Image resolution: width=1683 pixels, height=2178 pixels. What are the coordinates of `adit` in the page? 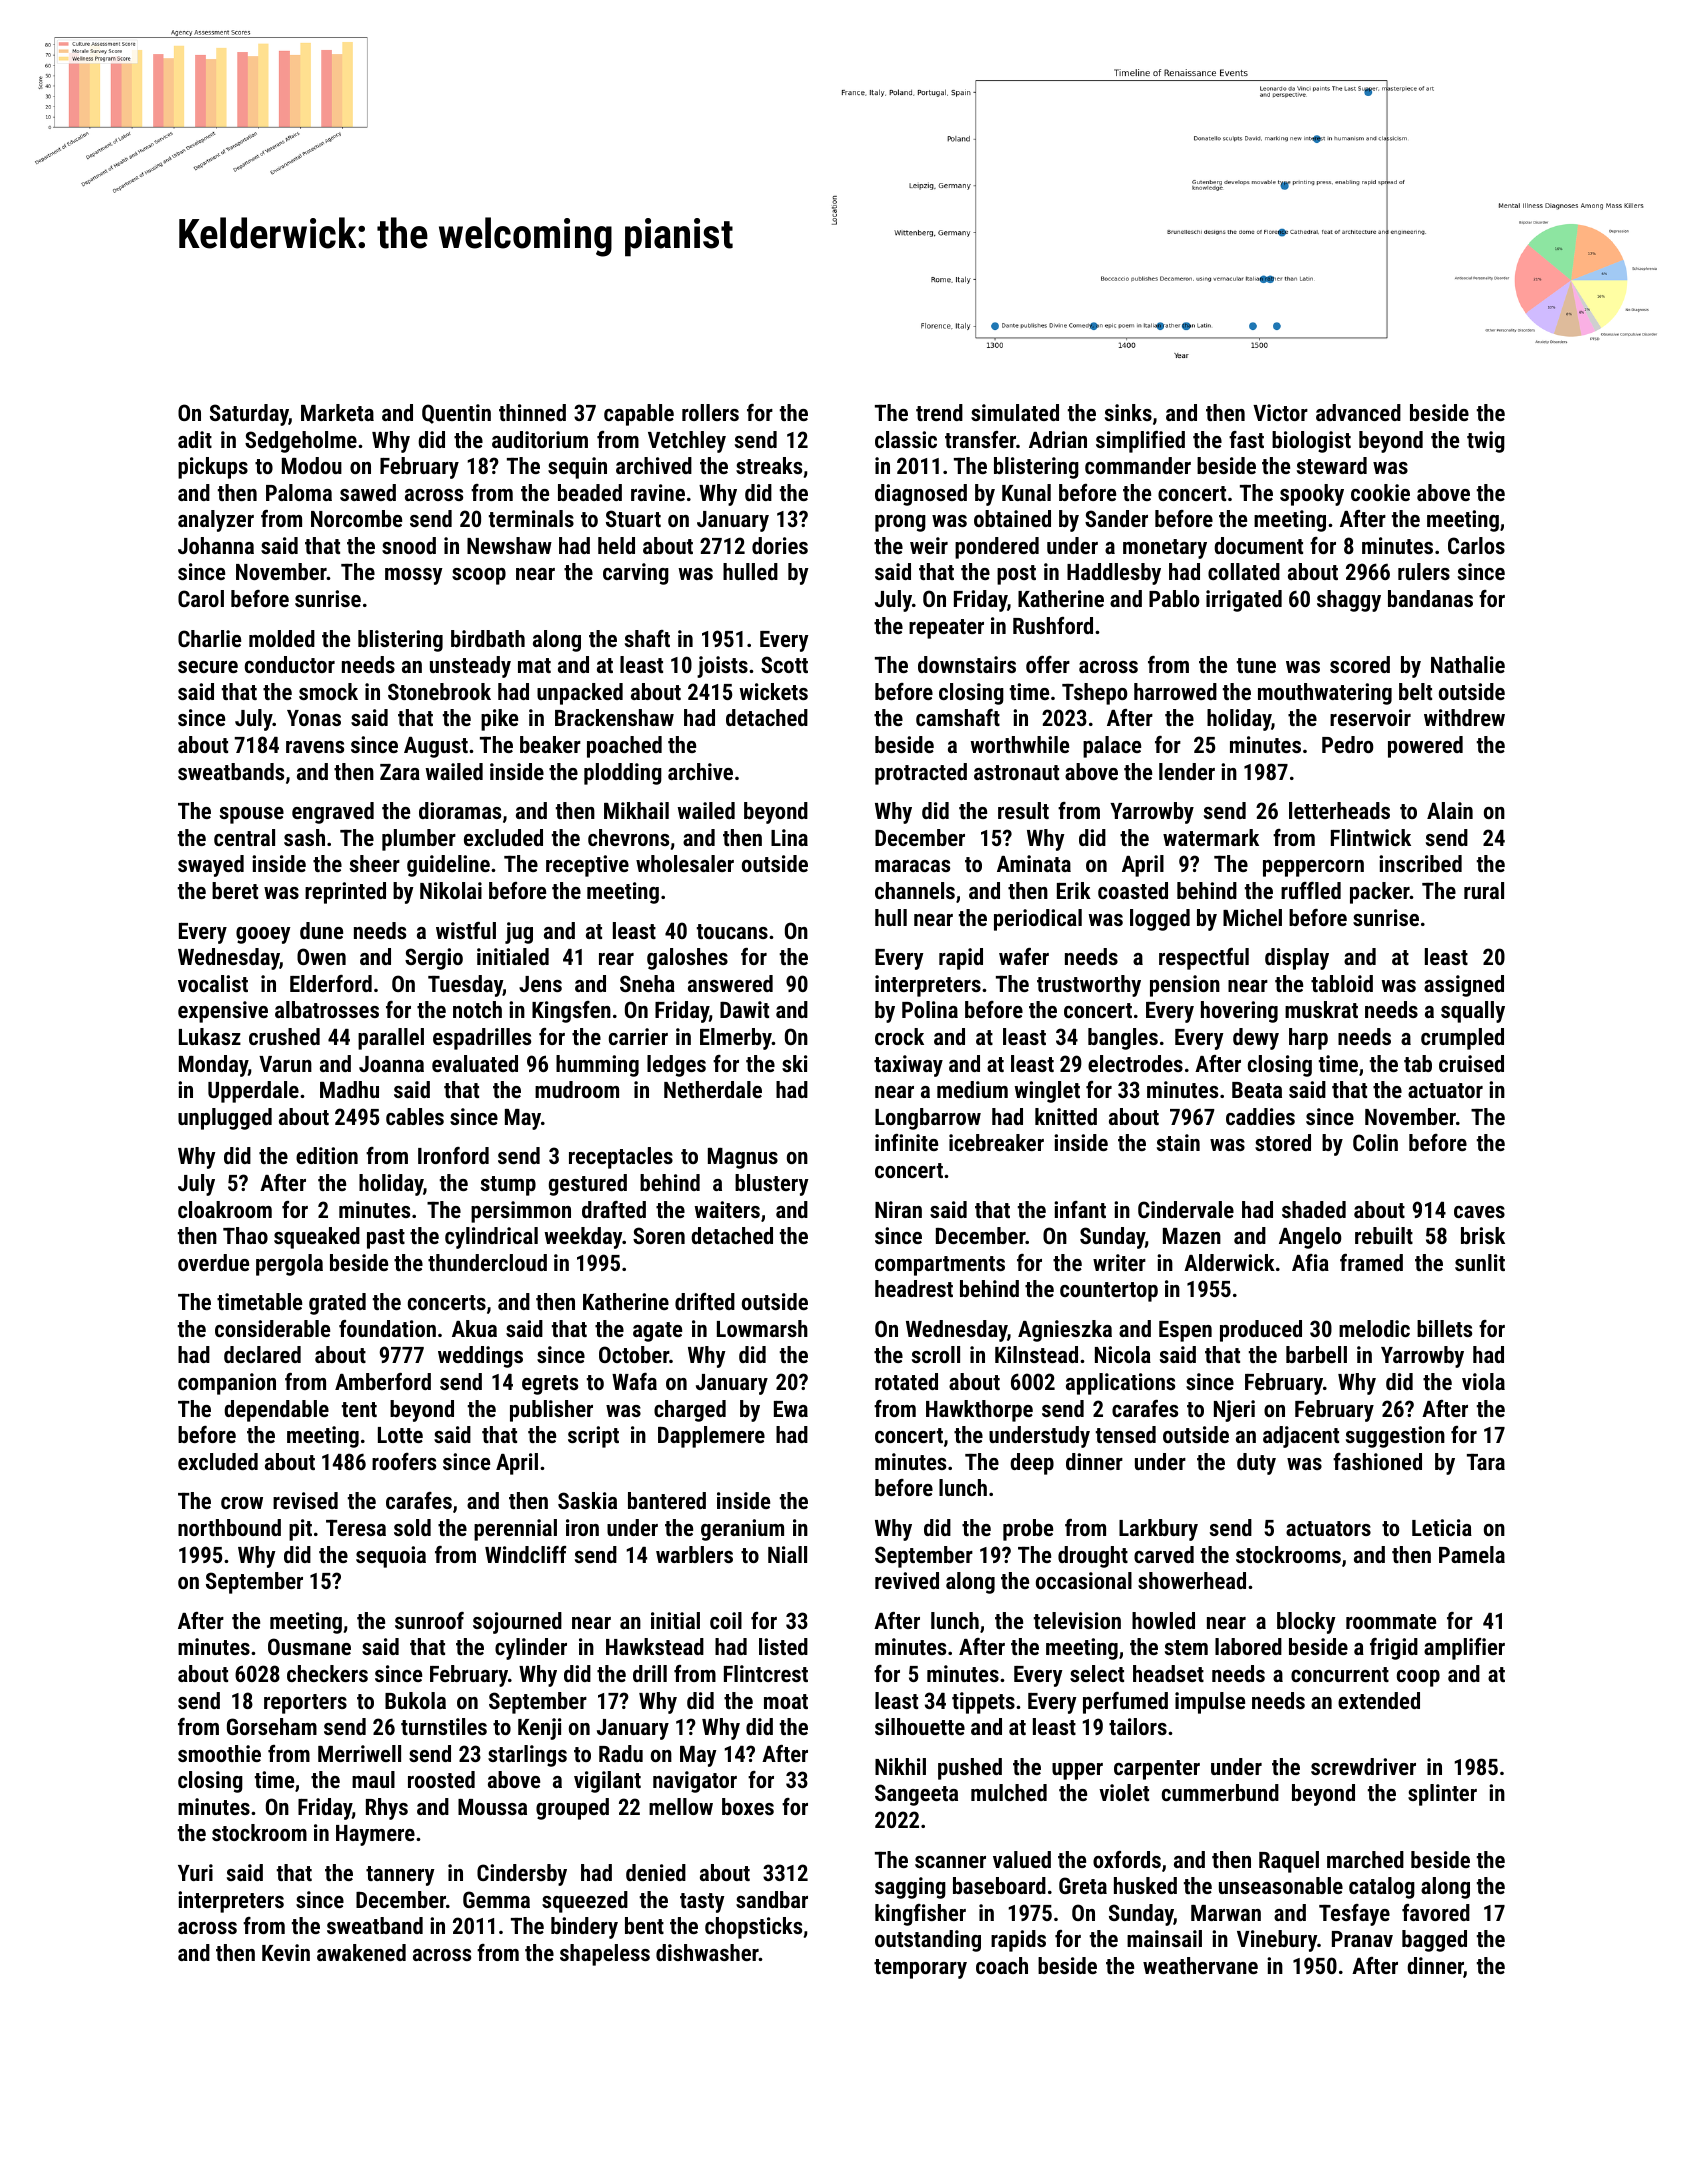 It's located at (195, 439).
